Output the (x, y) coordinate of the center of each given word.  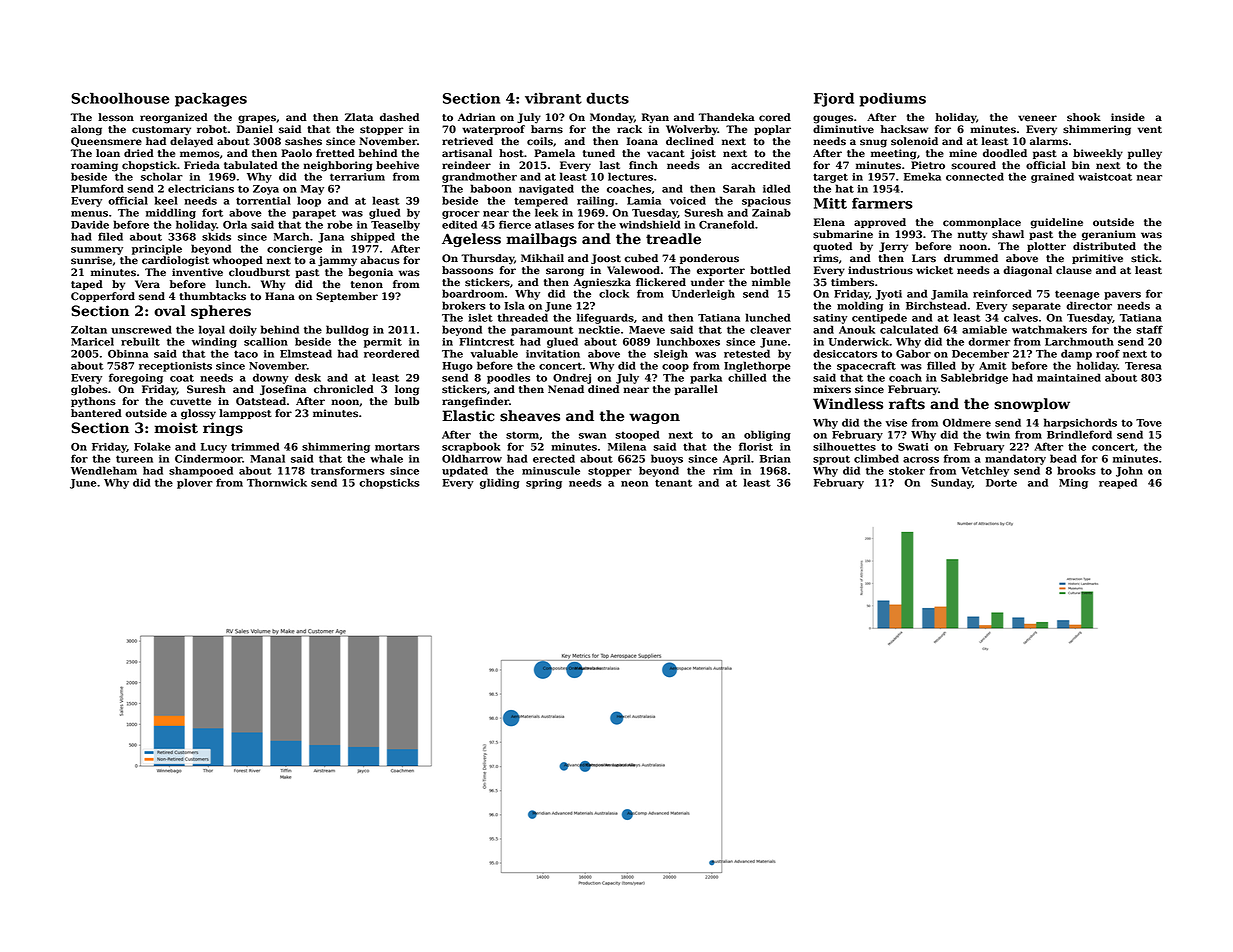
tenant (673, 483)
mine (963, 153)
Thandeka (727, 117)
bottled (770, 270)
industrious (880, 270)
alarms (1049, 141)
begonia (370, 273)
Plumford (97, 188)
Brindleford (1079, 434)
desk (308, 377)
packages (211, 99)
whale (386, 458)
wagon (654, 418)
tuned (599, 153)
